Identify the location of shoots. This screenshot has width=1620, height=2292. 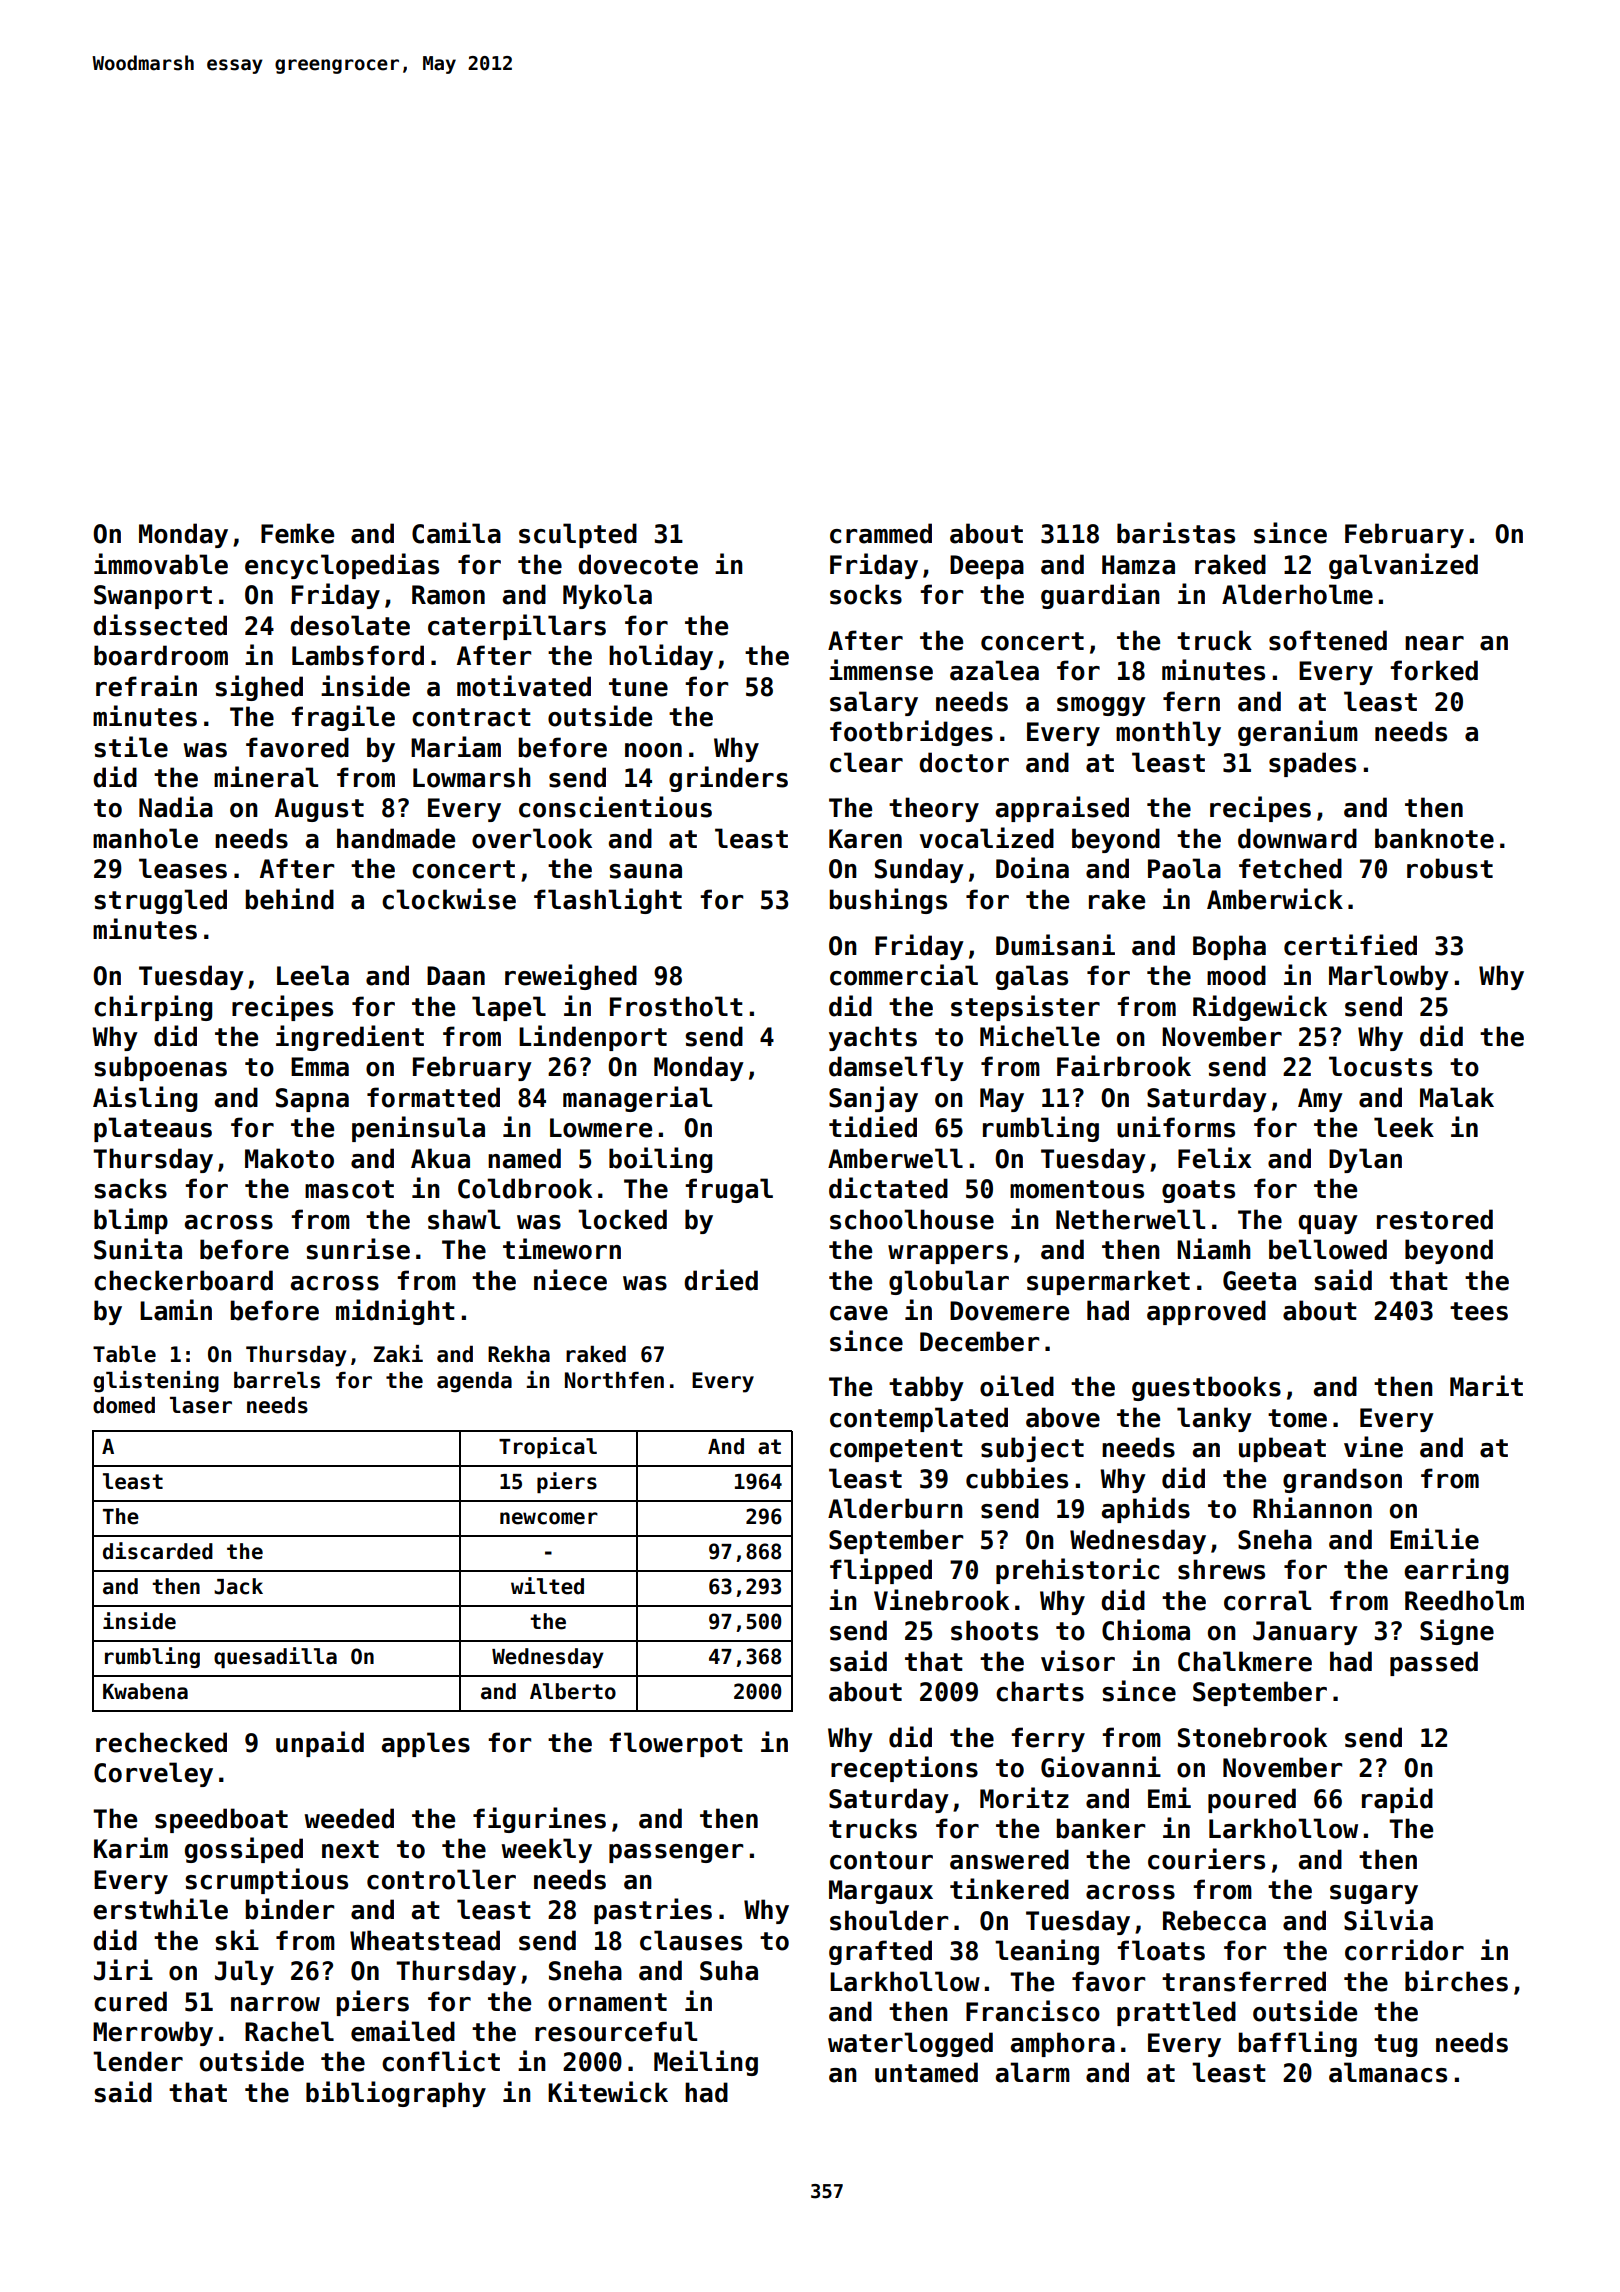
(994, 1630).
